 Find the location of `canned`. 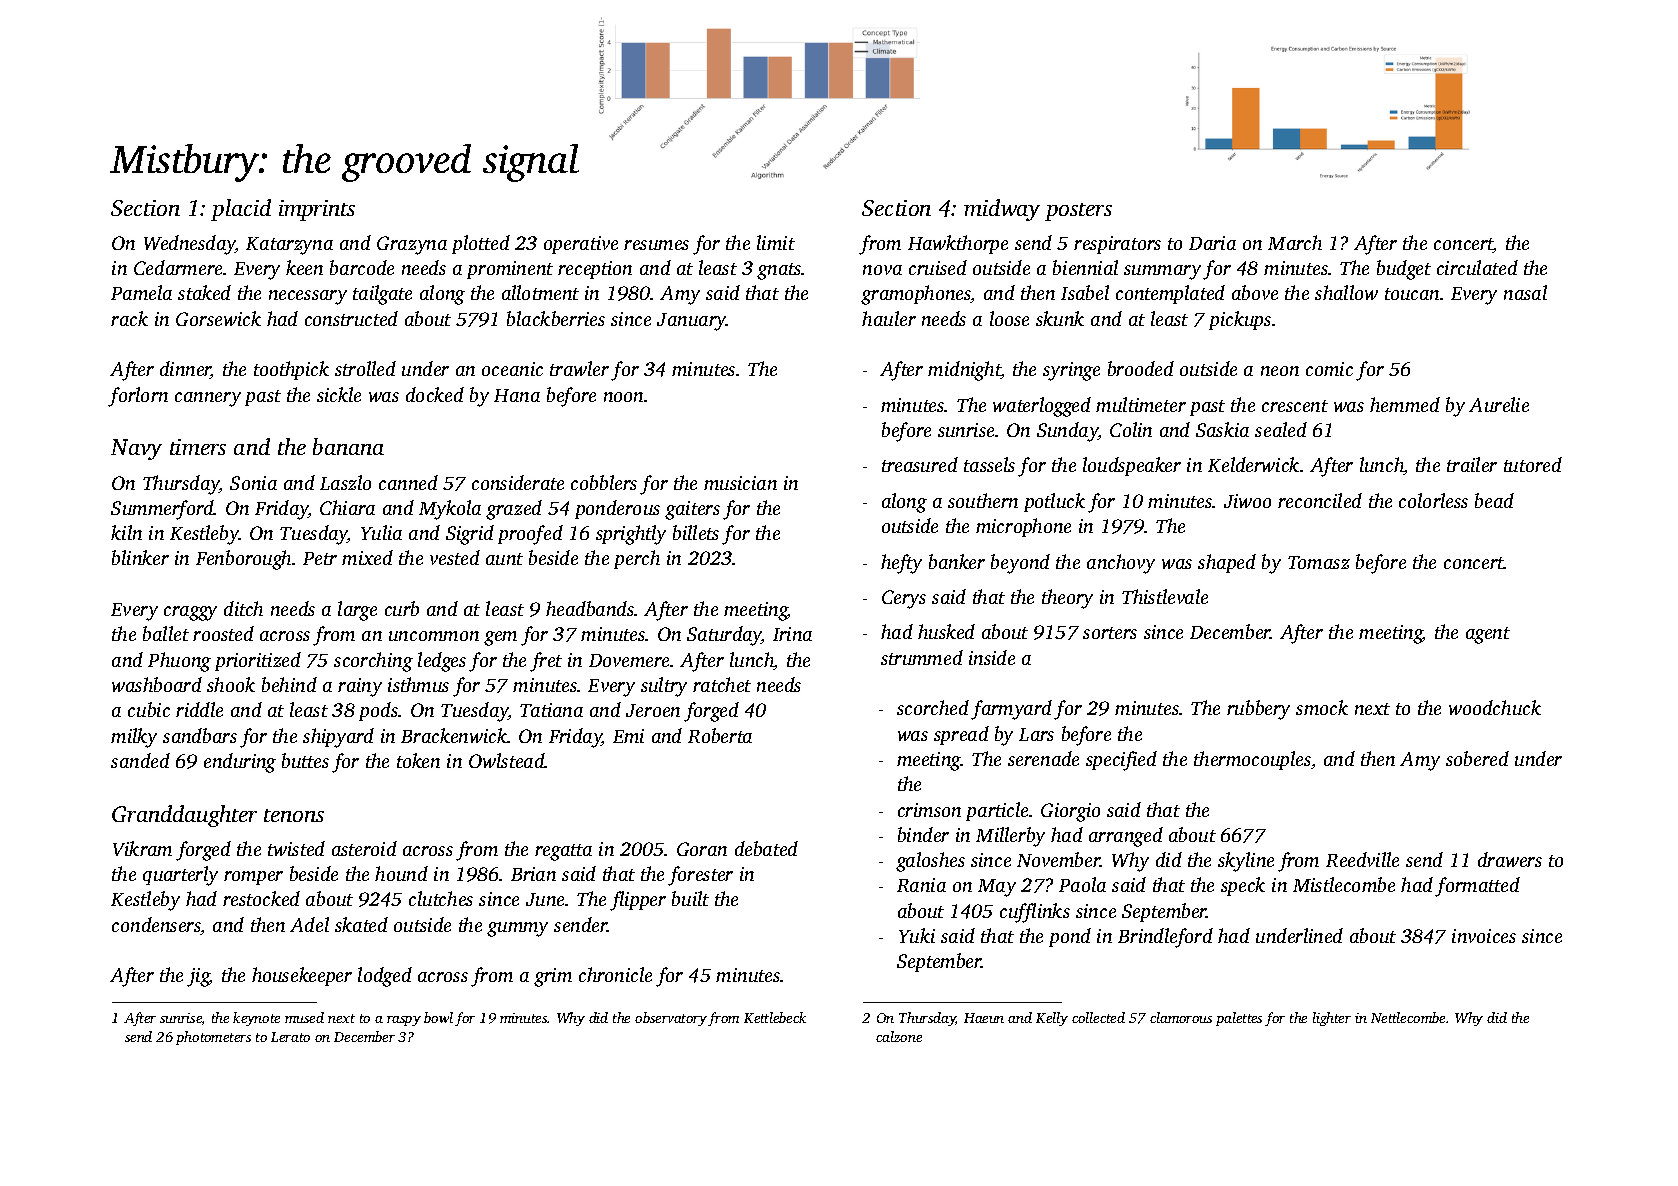

canned is located at coordinates (408, 482).
